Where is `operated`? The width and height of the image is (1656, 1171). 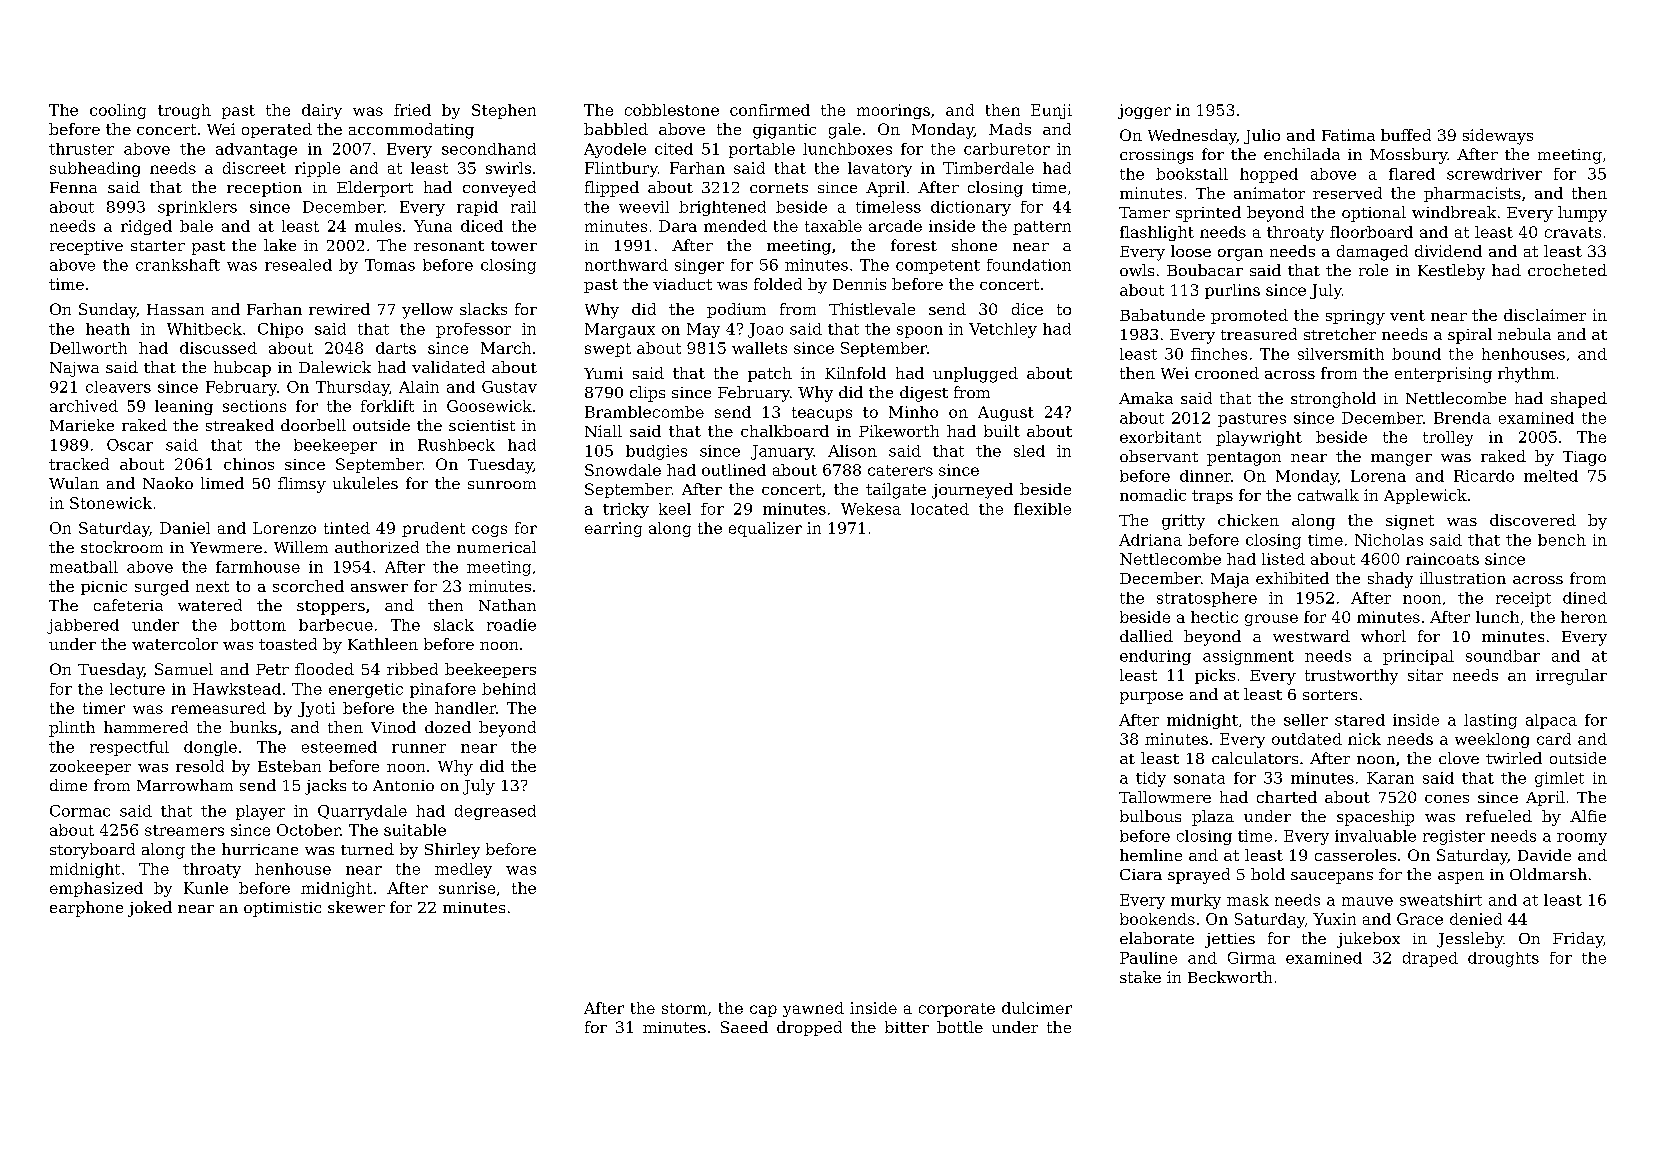 operated is located at coordinates (277, 130).
